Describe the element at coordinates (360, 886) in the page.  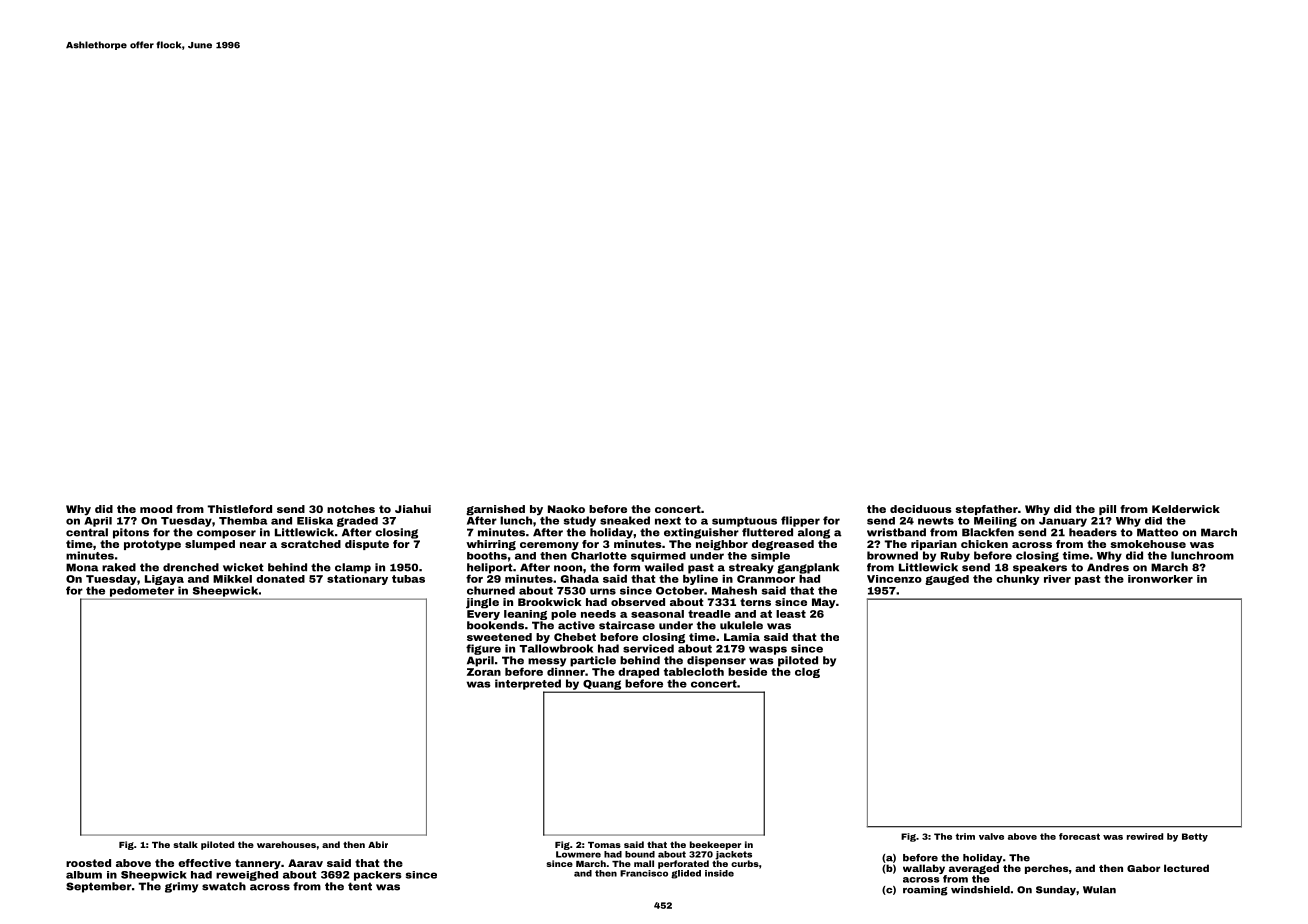
I see `tent` at that location.
